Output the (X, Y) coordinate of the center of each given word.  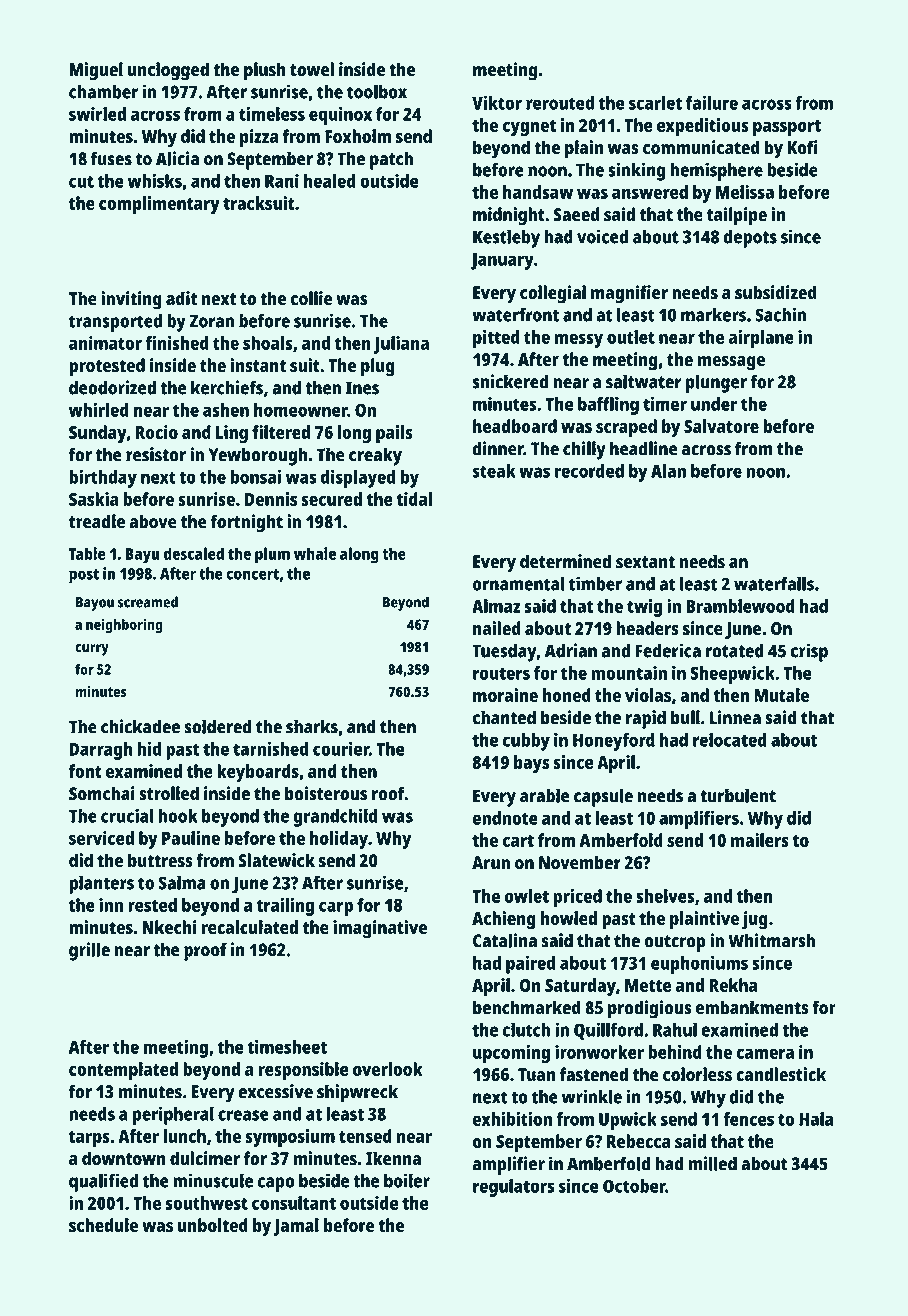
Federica (668, 650)
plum (272, 555)
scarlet (655, 103)
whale (315, 553)
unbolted (213, 1225)
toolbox (377, 91)
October (634, 1186)
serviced (101, 838)
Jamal (296, 1227)
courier (341, 748)
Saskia (93, 499)
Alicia (177, 158)
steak (494, 471)
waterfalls (774, 583)
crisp (809, 652)
